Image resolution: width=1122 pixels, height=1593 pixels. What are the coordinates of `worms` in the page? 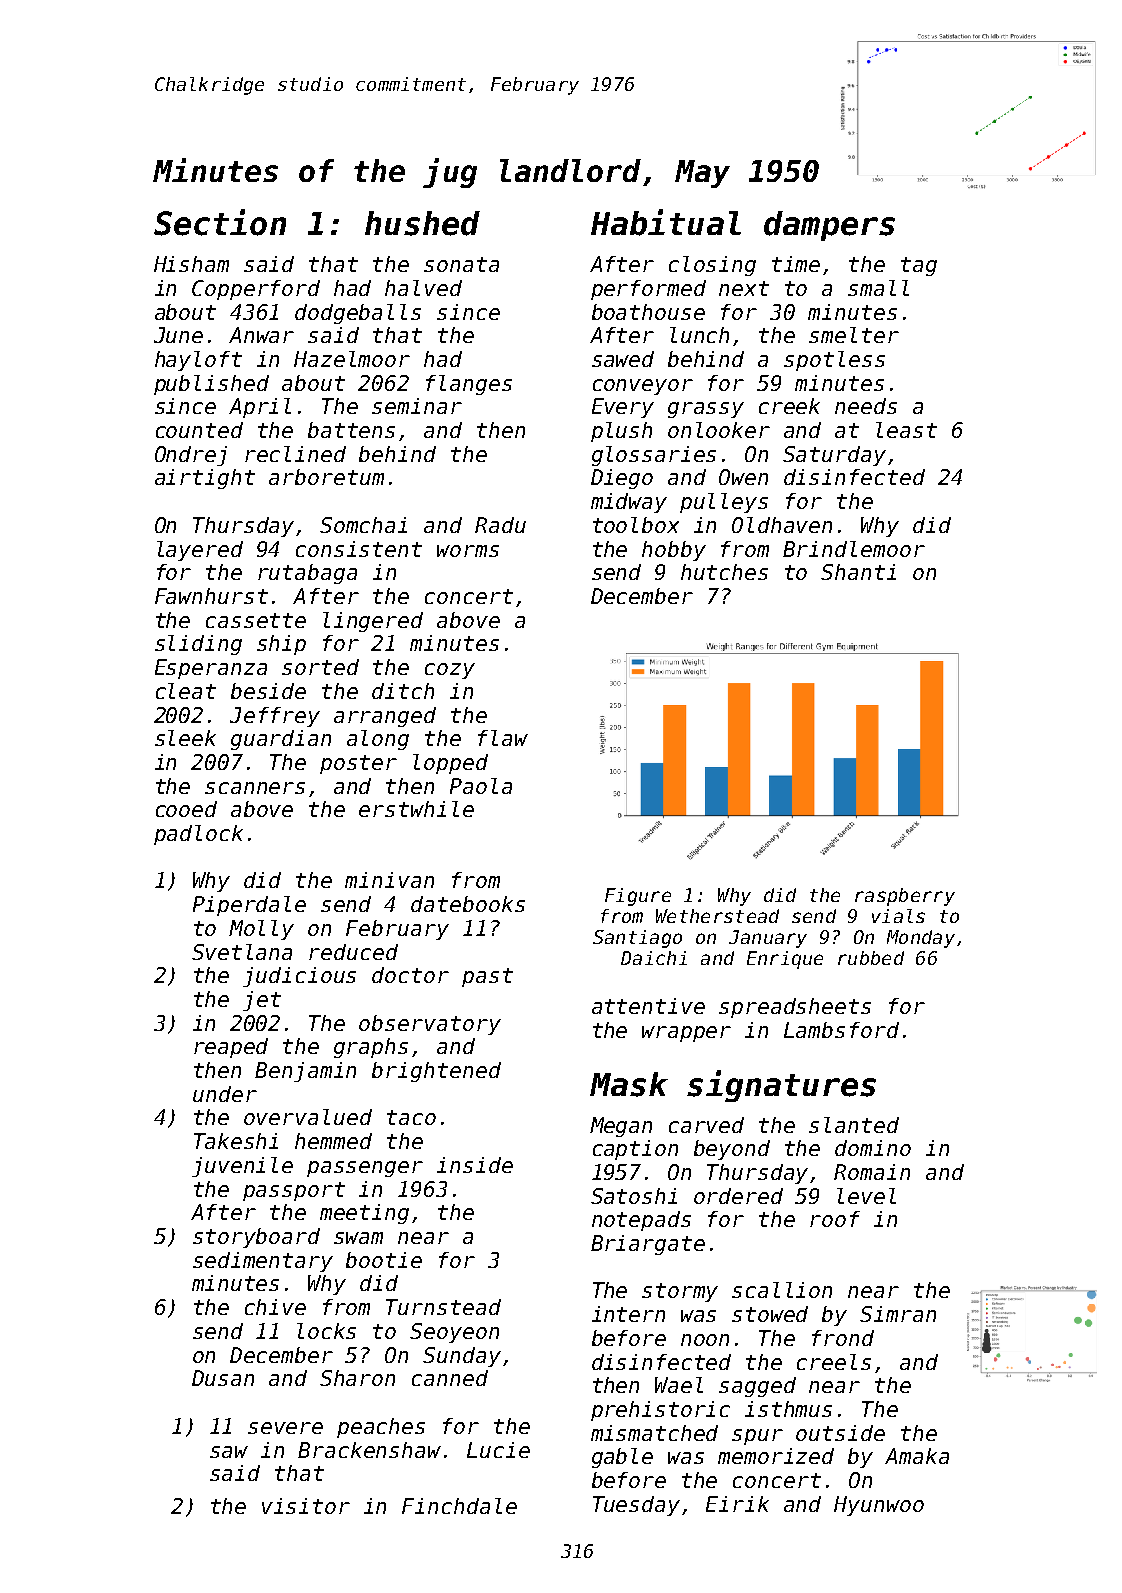 It's located at (468, 551).
